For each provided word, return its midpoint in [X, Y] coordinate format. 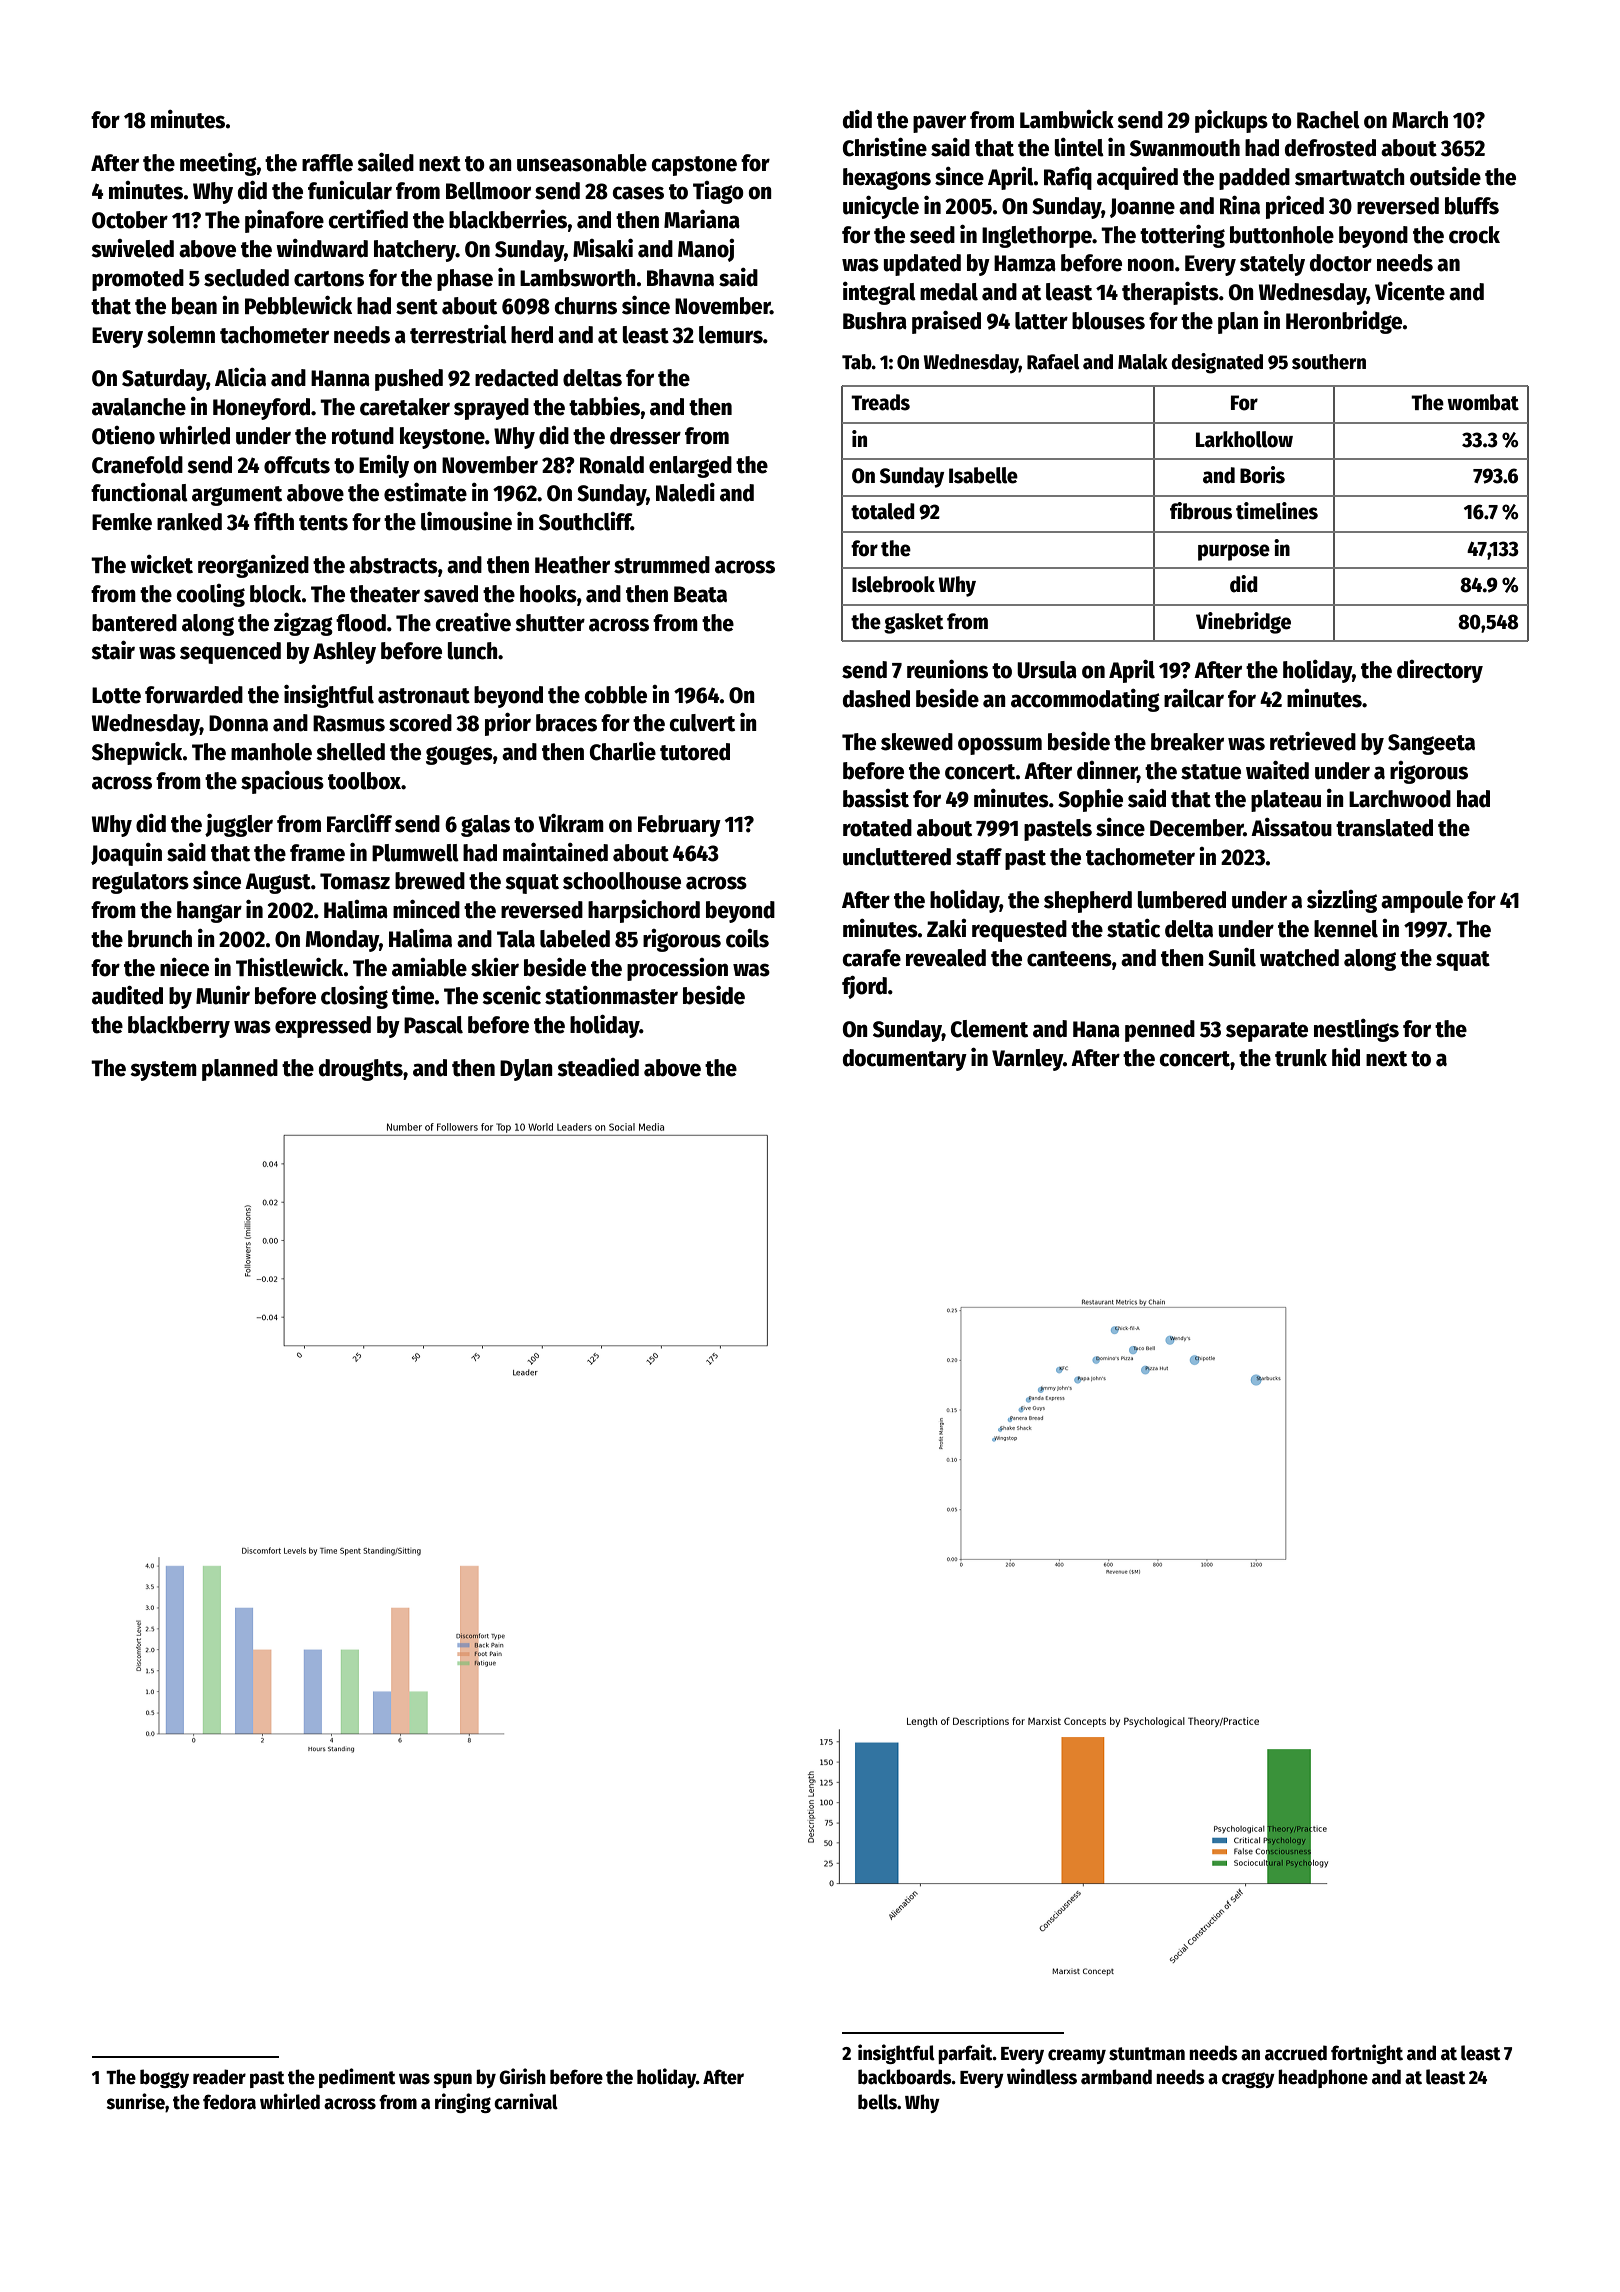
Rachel [1328, 120]
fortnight [1367, 2054]
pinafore [284, 221]
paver [939, 124]
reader [219, 2077]
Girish [522, 2076]
